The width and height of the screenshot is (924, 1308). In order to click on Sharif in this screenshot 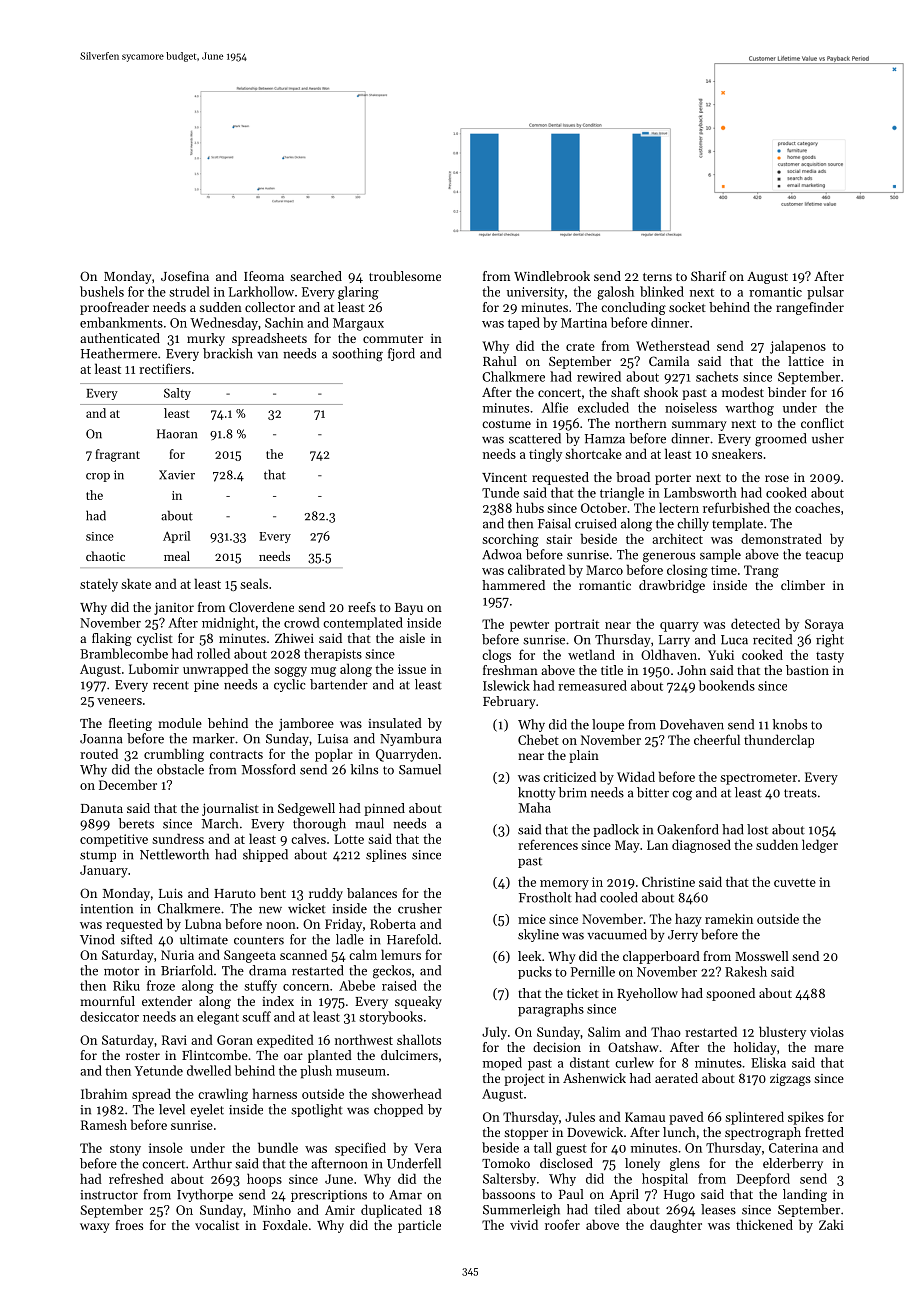, I will do `click(708, 276)`.
